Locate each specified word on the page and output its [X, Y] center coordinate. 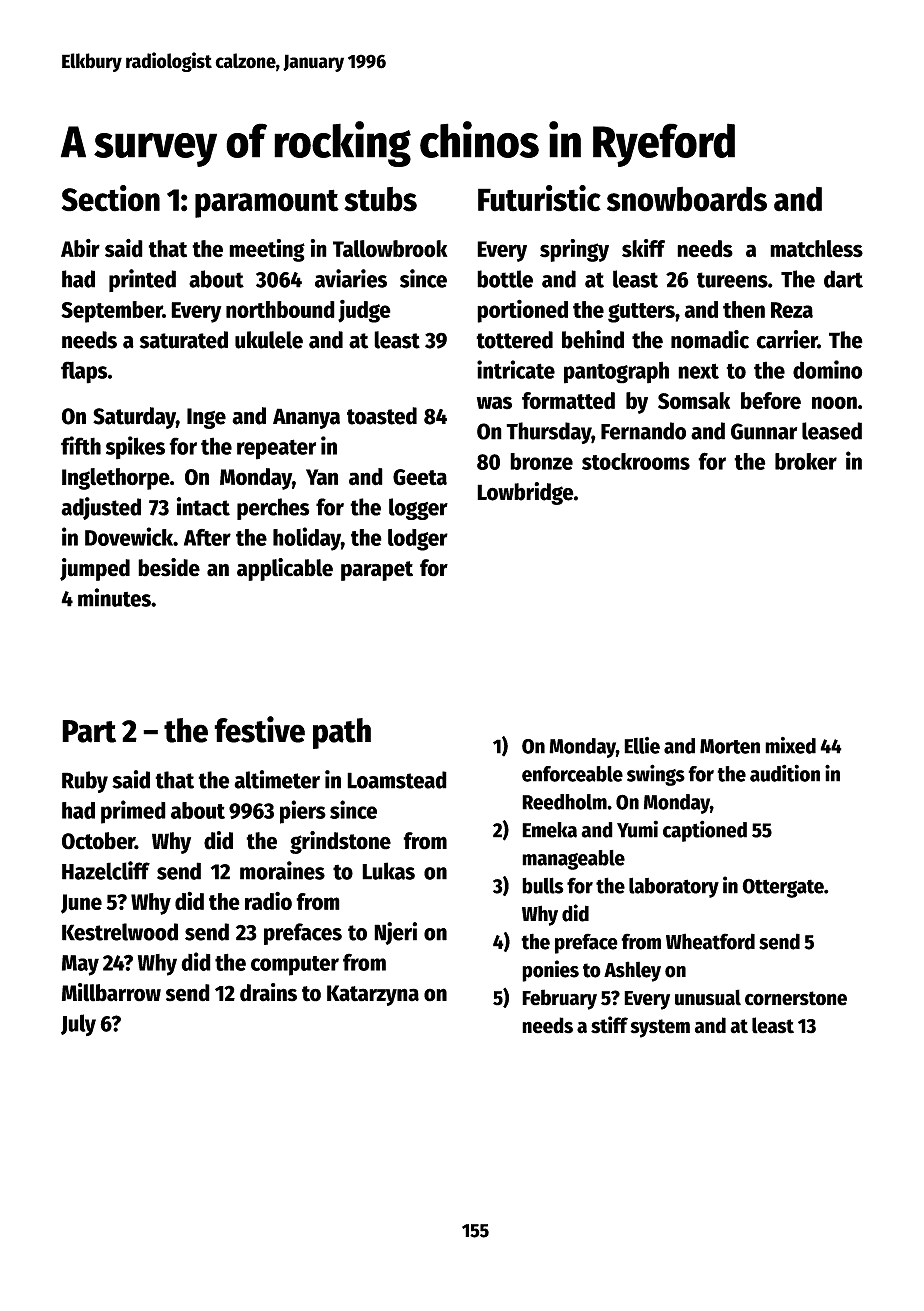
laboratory [674, 887]
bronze [541, 461]
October [98, 841]
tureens [732, 280]
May [80, 965]
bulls [543, 885]
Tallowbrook [390, 249]
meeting [267, 250]
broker [806, 461]
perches [273, 509]
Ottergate [783, 888]
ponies [550, 971]
